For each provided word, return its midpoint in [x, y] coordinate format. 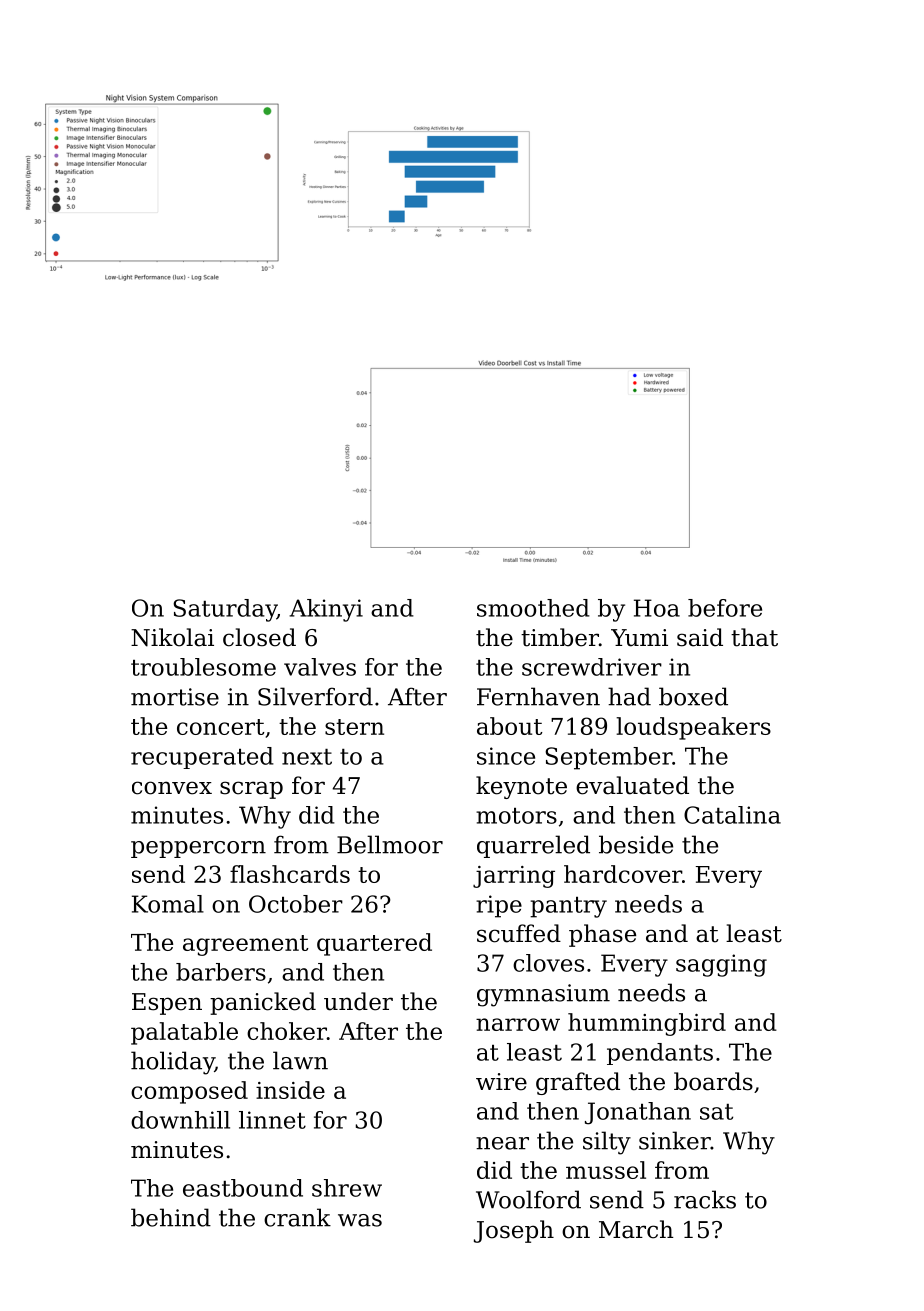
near [502, 1143]
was [360, 1220]
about [509, 726]
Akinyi [326, 610]
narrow [518, 1024]
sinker [675, 1140]
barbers [221, 972]
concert [220, 727]
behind [171, 1217]
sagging [721, 965]
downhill [180, 1120]
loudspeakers [693, 728]
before [725, 608]
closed [259, 637]
